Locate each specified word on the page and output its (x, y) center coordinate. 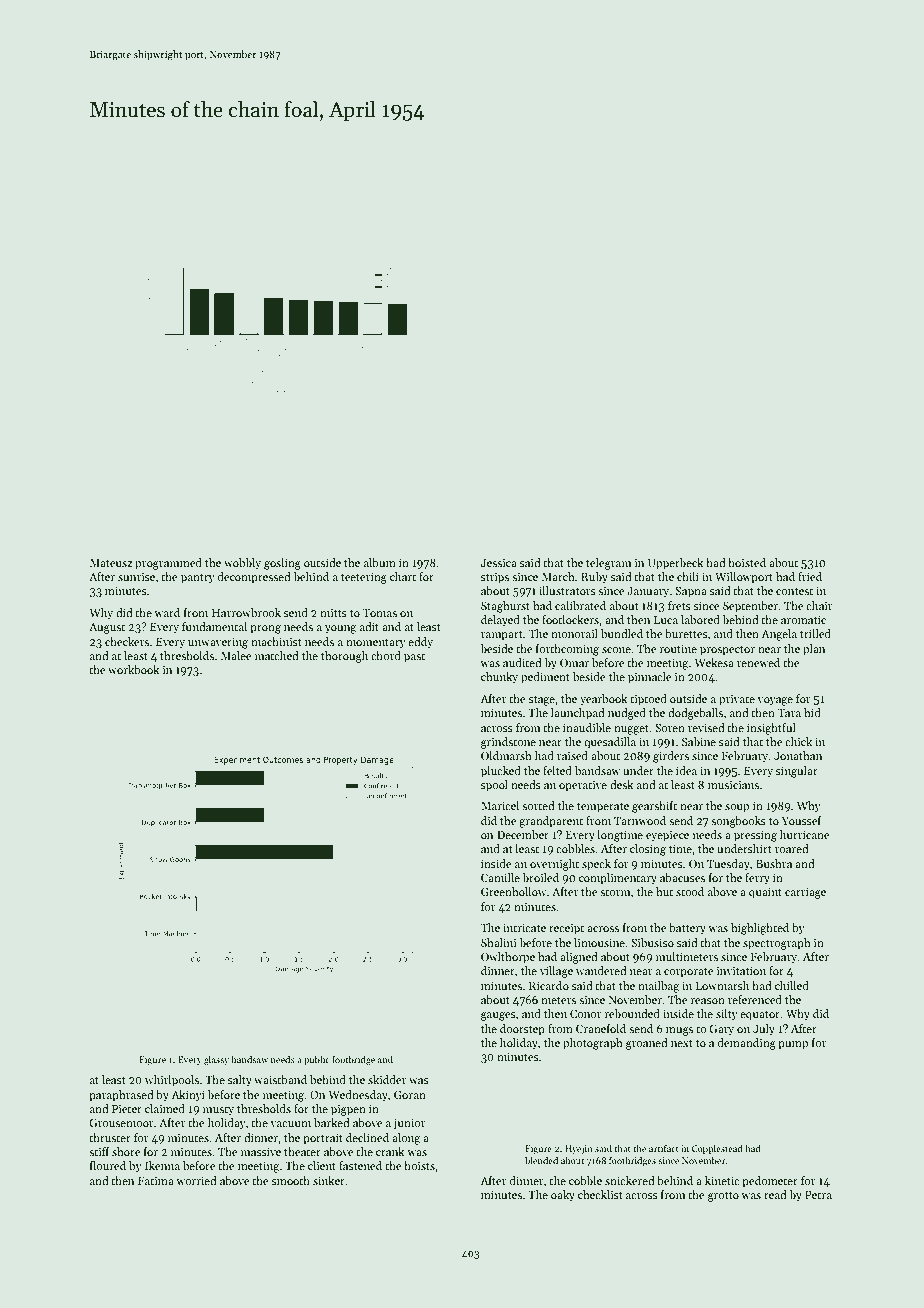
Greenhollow (514, 891)
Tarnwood (640, 820)
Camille (500, 877)
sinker (329, 1180)
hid (812, 712)
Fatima (156, 1181)
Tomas (380, 613)
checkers (127, 641)
